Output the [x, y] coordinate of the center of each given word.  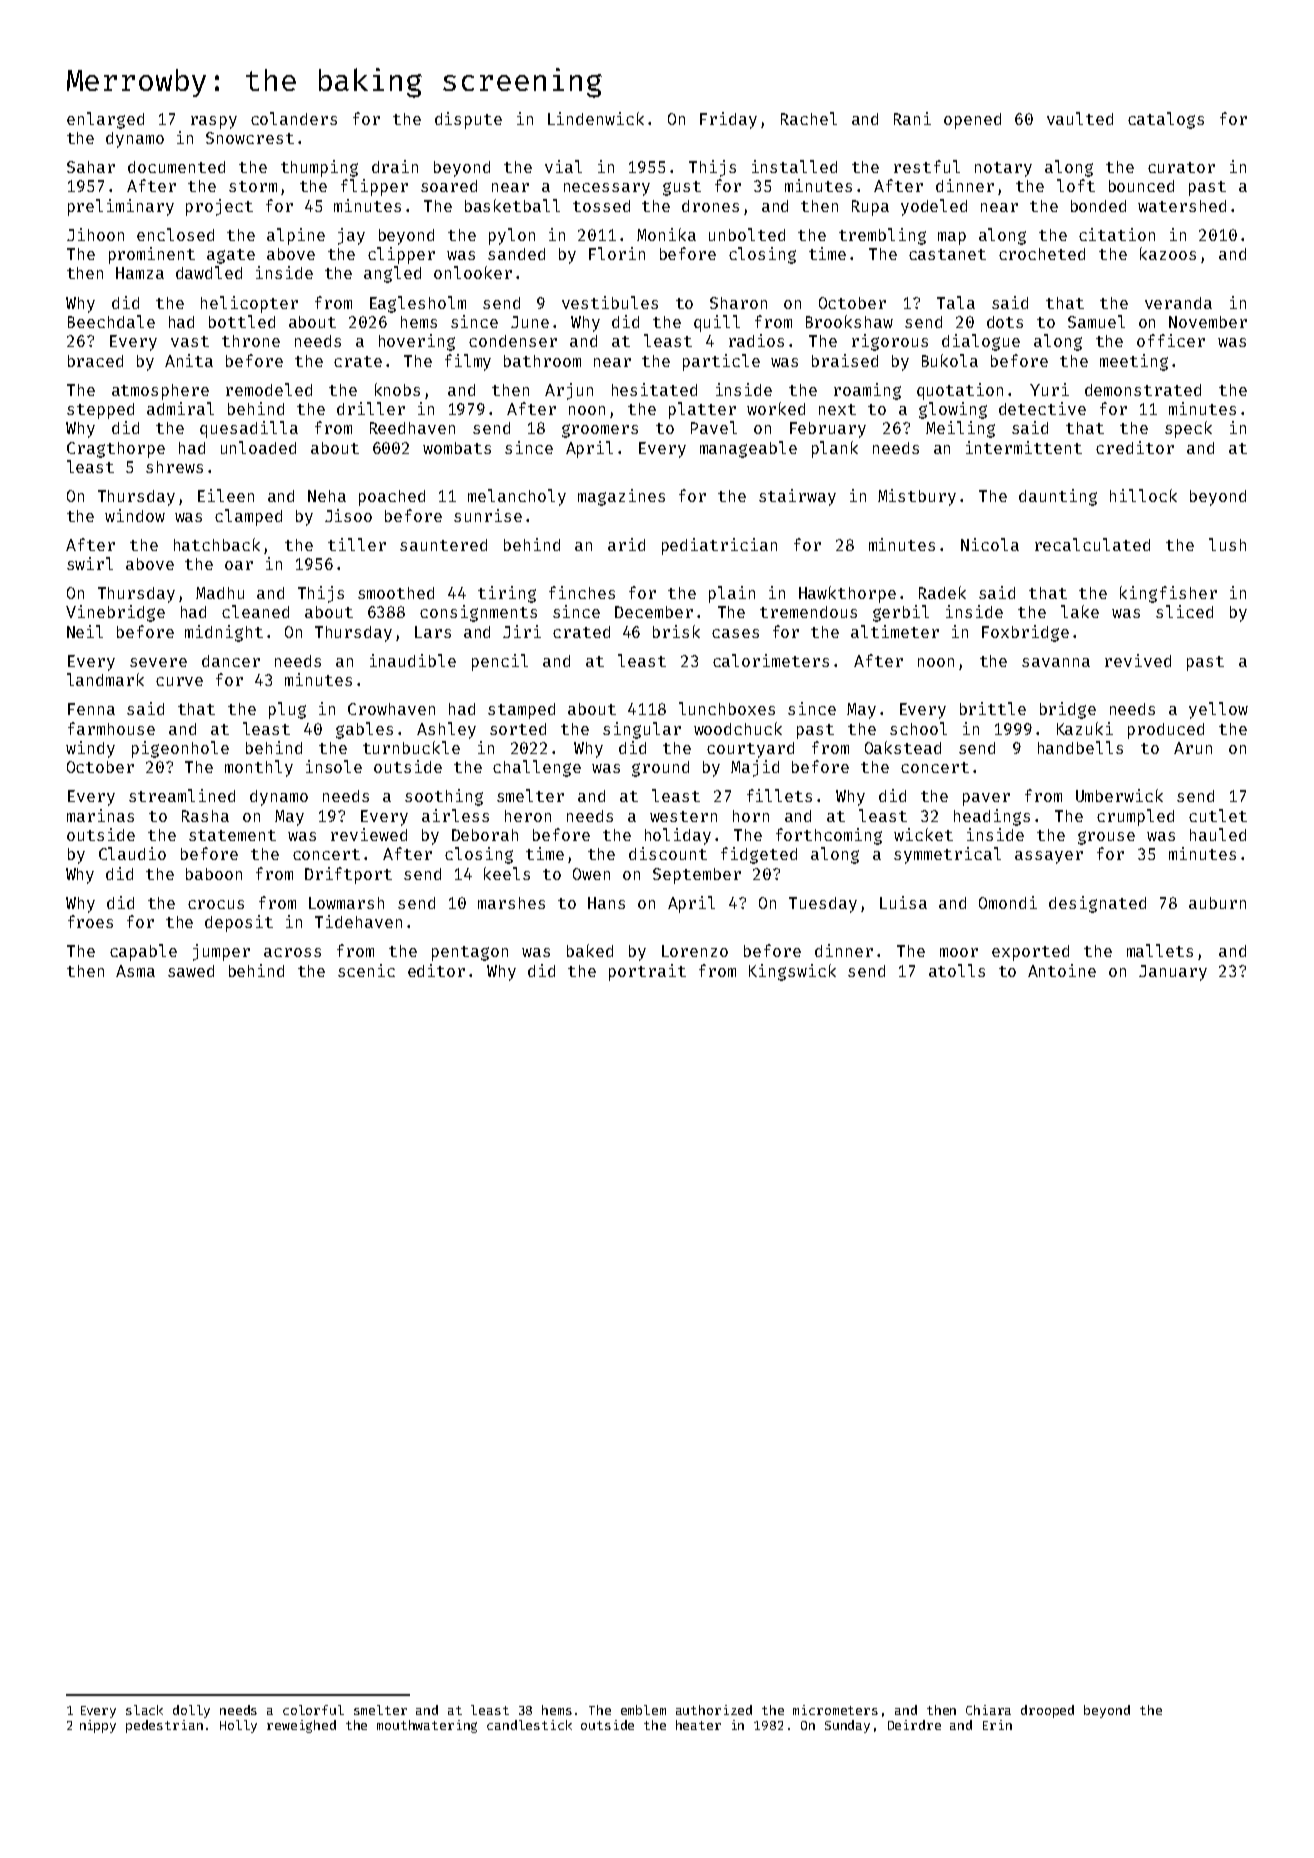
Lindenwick [596, 118]
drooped [1047, 1711]
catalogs [1166, 120]
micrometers [835, 1710]
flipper [374, 187]
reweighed [301, 1726]
